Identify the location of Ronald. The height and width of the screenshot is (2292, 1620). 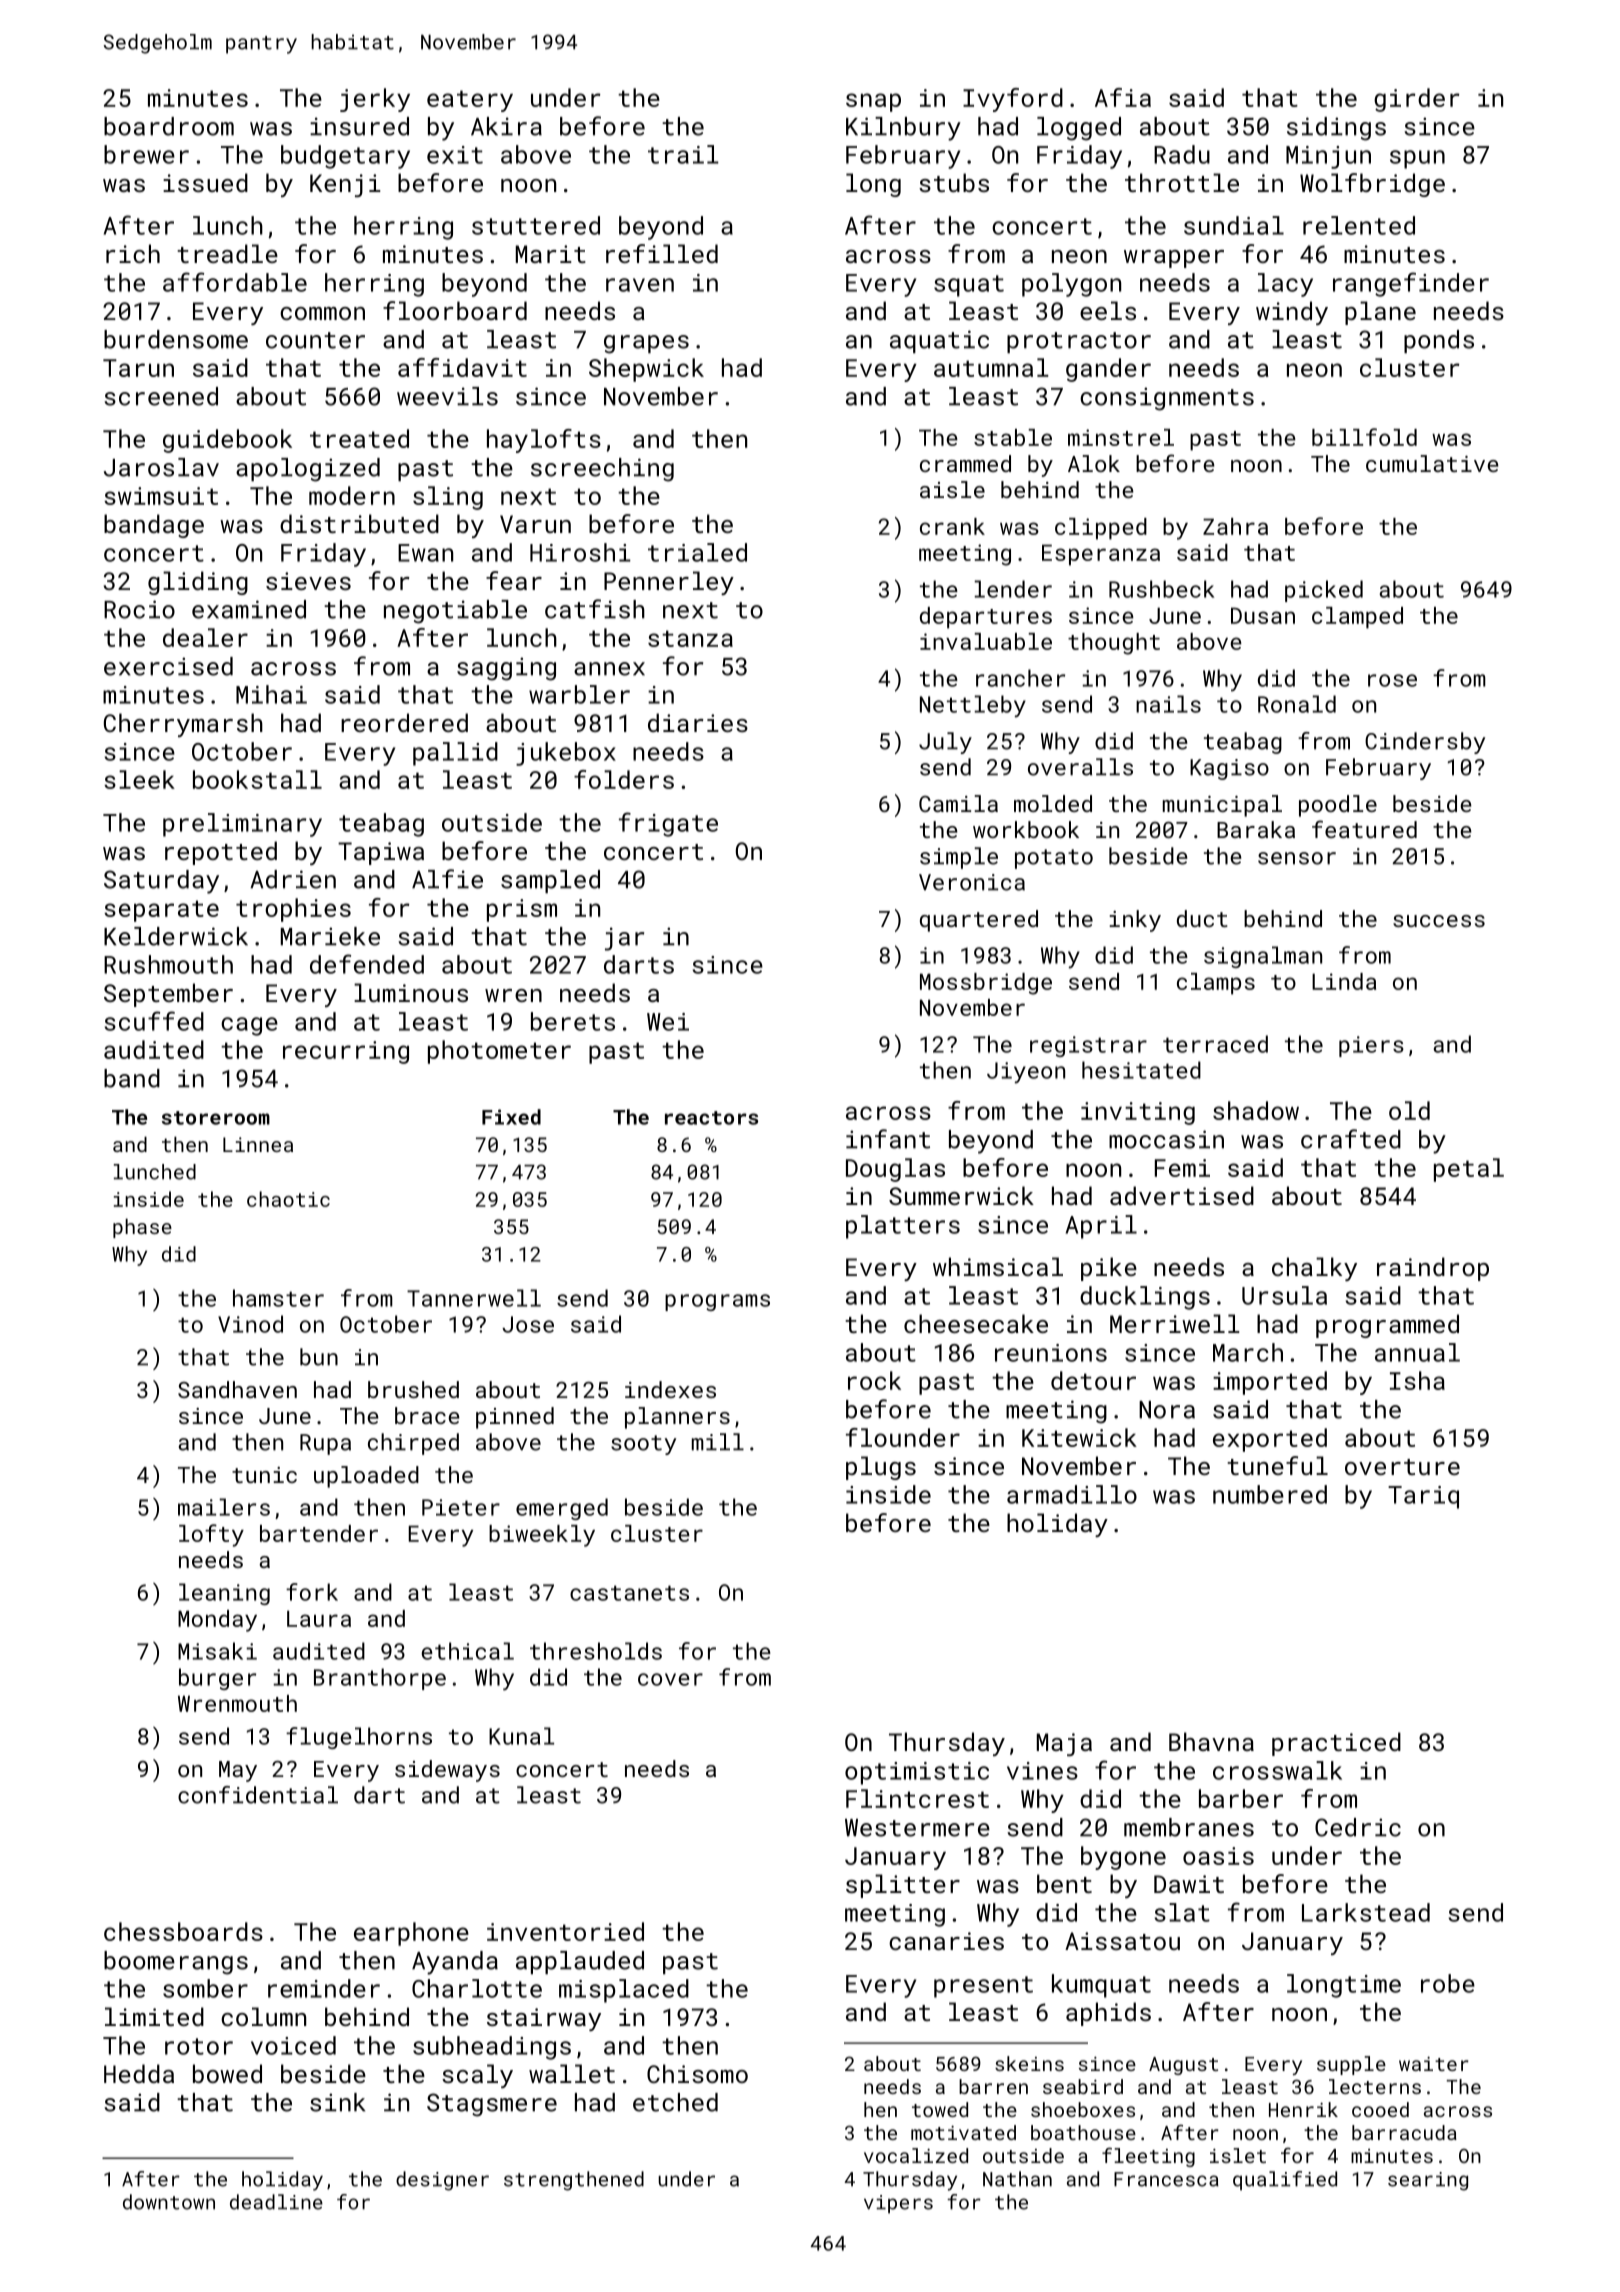
(1297, 704).
